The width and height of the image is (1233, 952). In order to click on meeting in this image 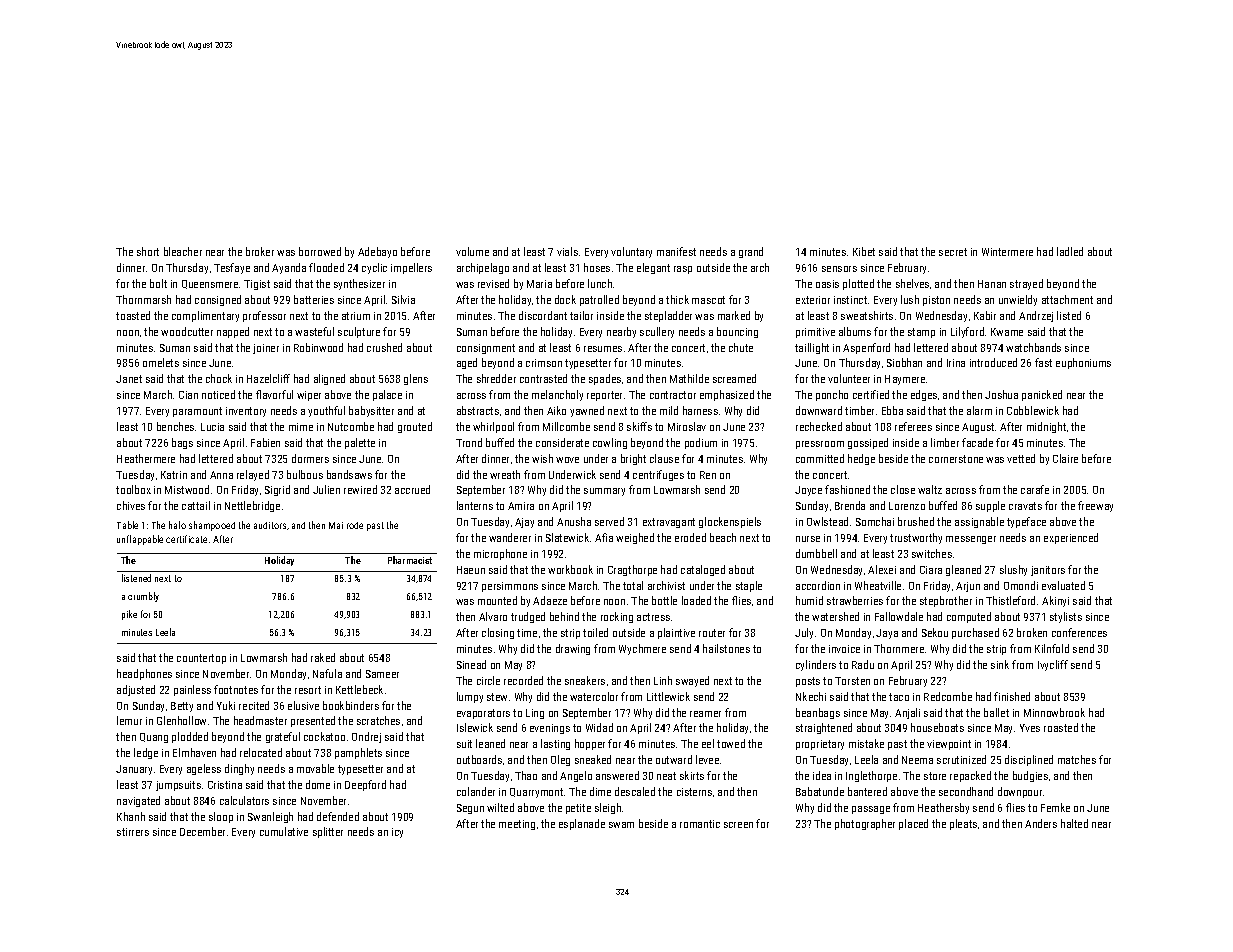, I will do `click(517, 825)`.
